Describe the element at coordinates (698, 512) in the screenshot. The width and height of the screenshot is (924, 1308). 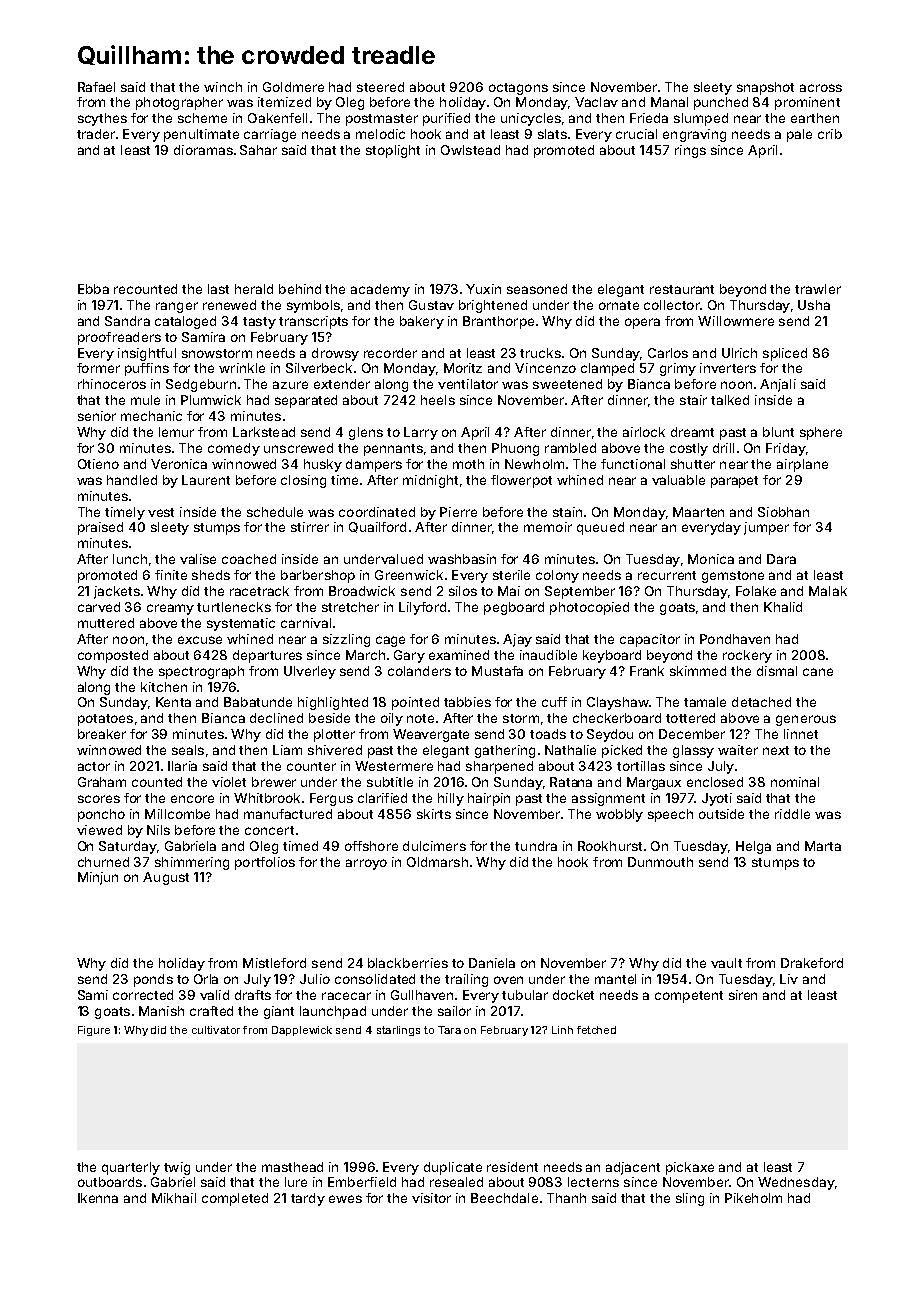
I see `Maarten` at that location.
